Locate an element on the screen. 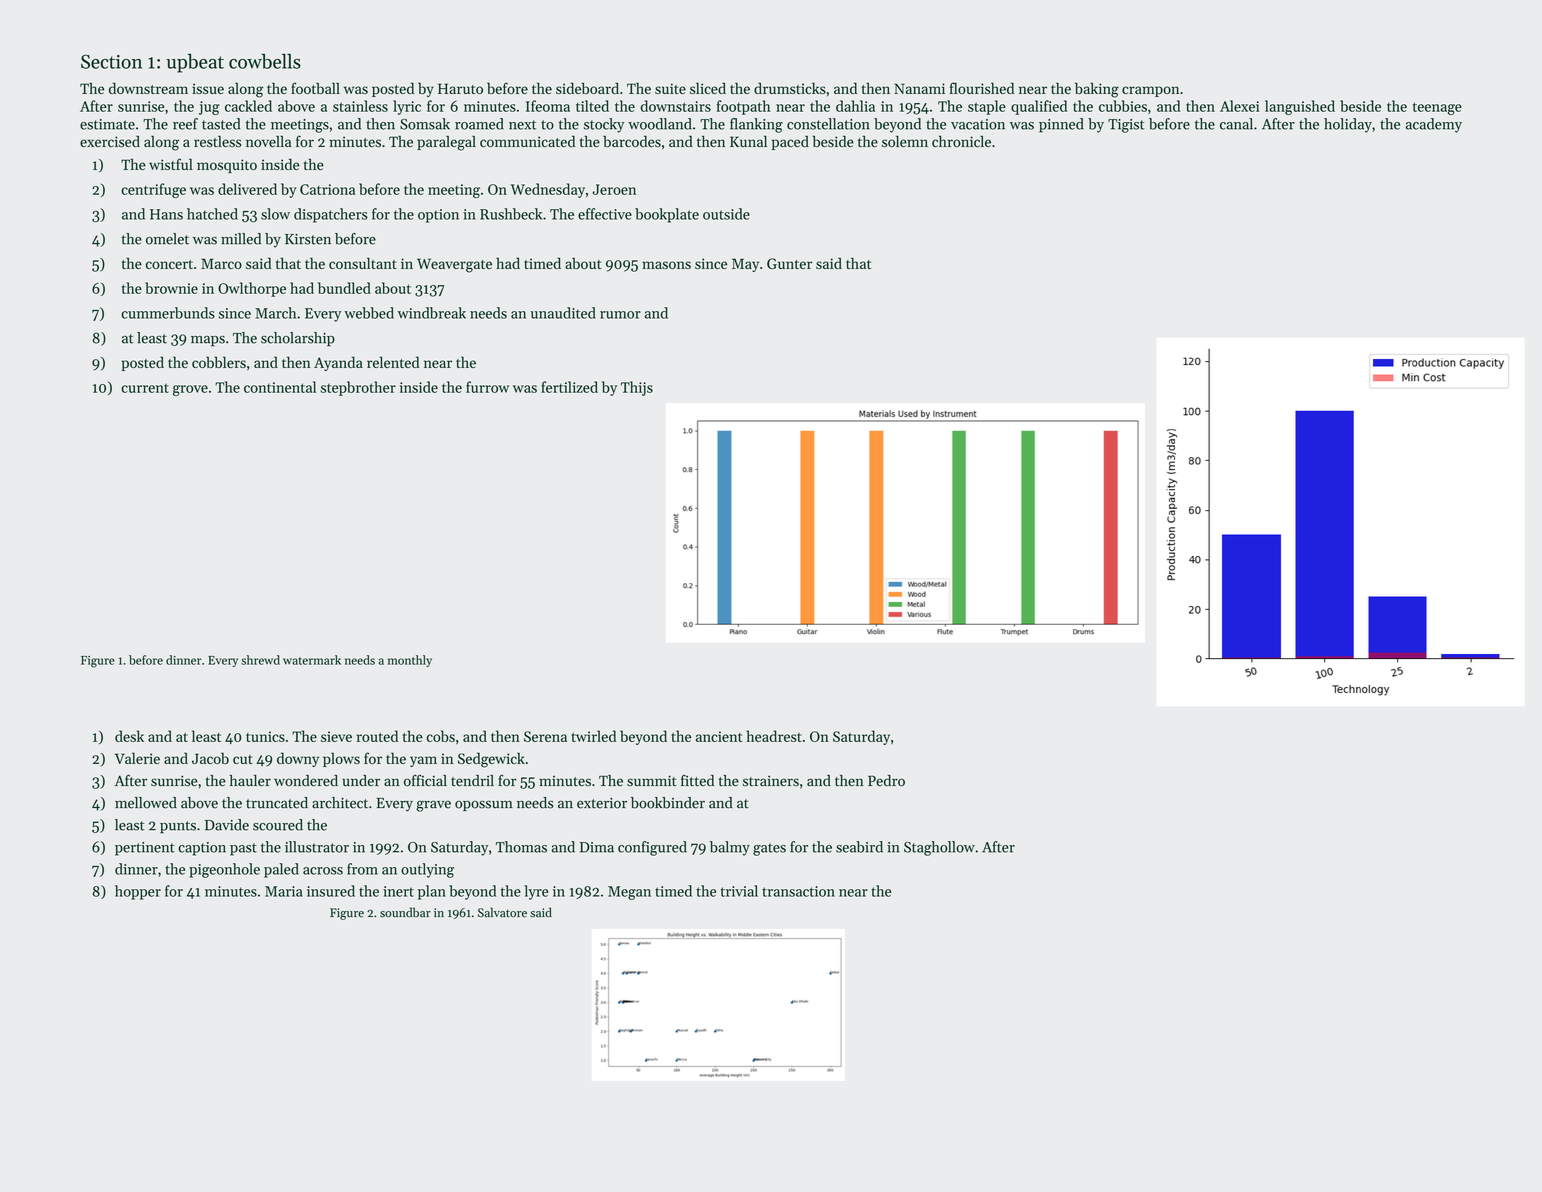  hopper is located at coordinates (138, 892).
